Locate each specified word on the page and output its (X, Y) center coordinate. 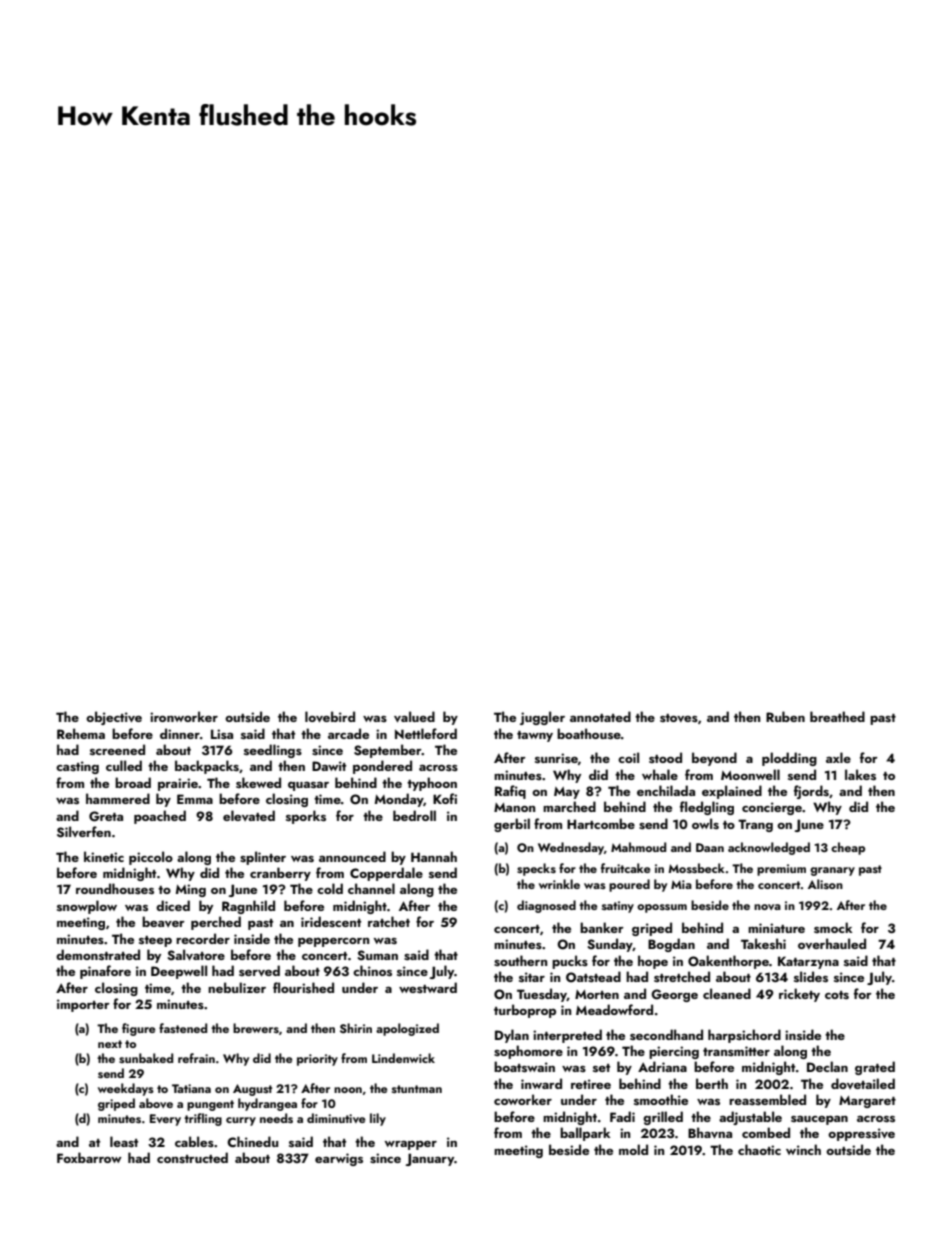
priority (317, 1060)
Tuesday (542, 995)
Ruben (785, 716)
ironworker (184, 716)
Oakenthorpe (728, 962)
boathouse (589, 733)
